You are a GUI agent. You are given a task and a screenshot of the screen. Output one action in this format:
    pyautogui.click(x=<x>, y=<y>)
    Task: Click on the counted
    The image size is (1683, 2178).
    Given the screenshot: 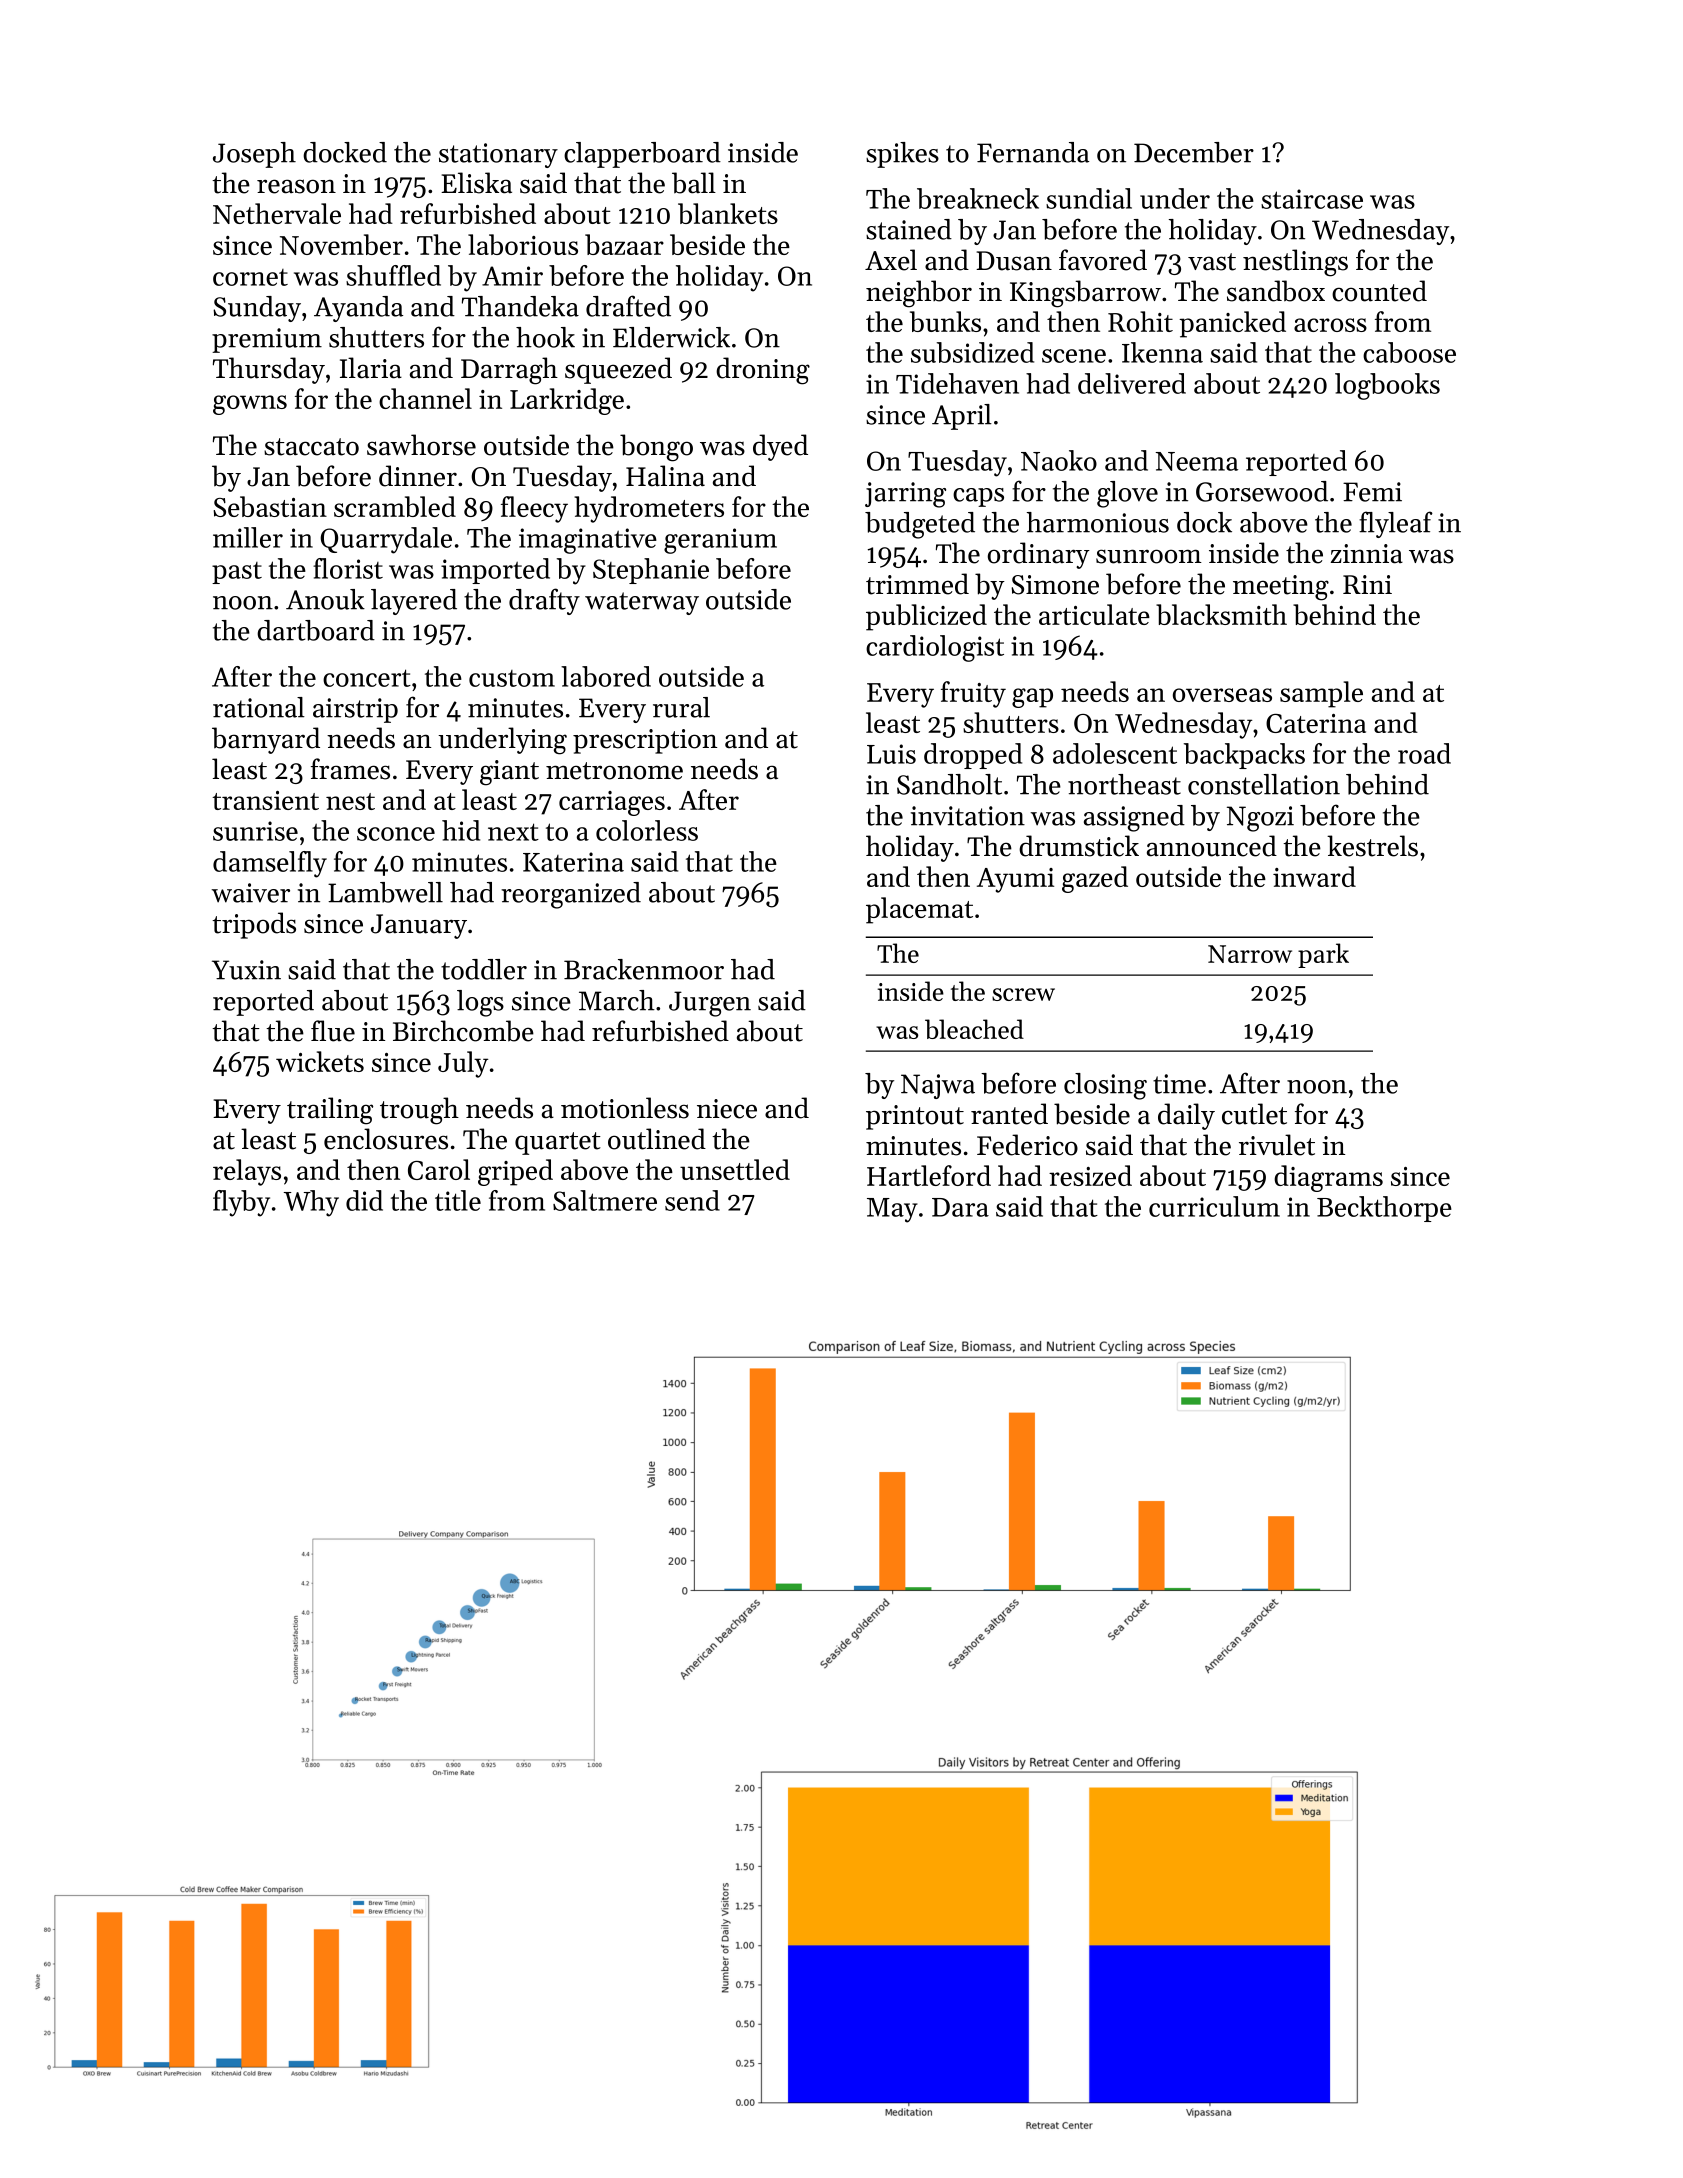 What is the action you would take?
    pyautogui.click(x=1379, y=291)
